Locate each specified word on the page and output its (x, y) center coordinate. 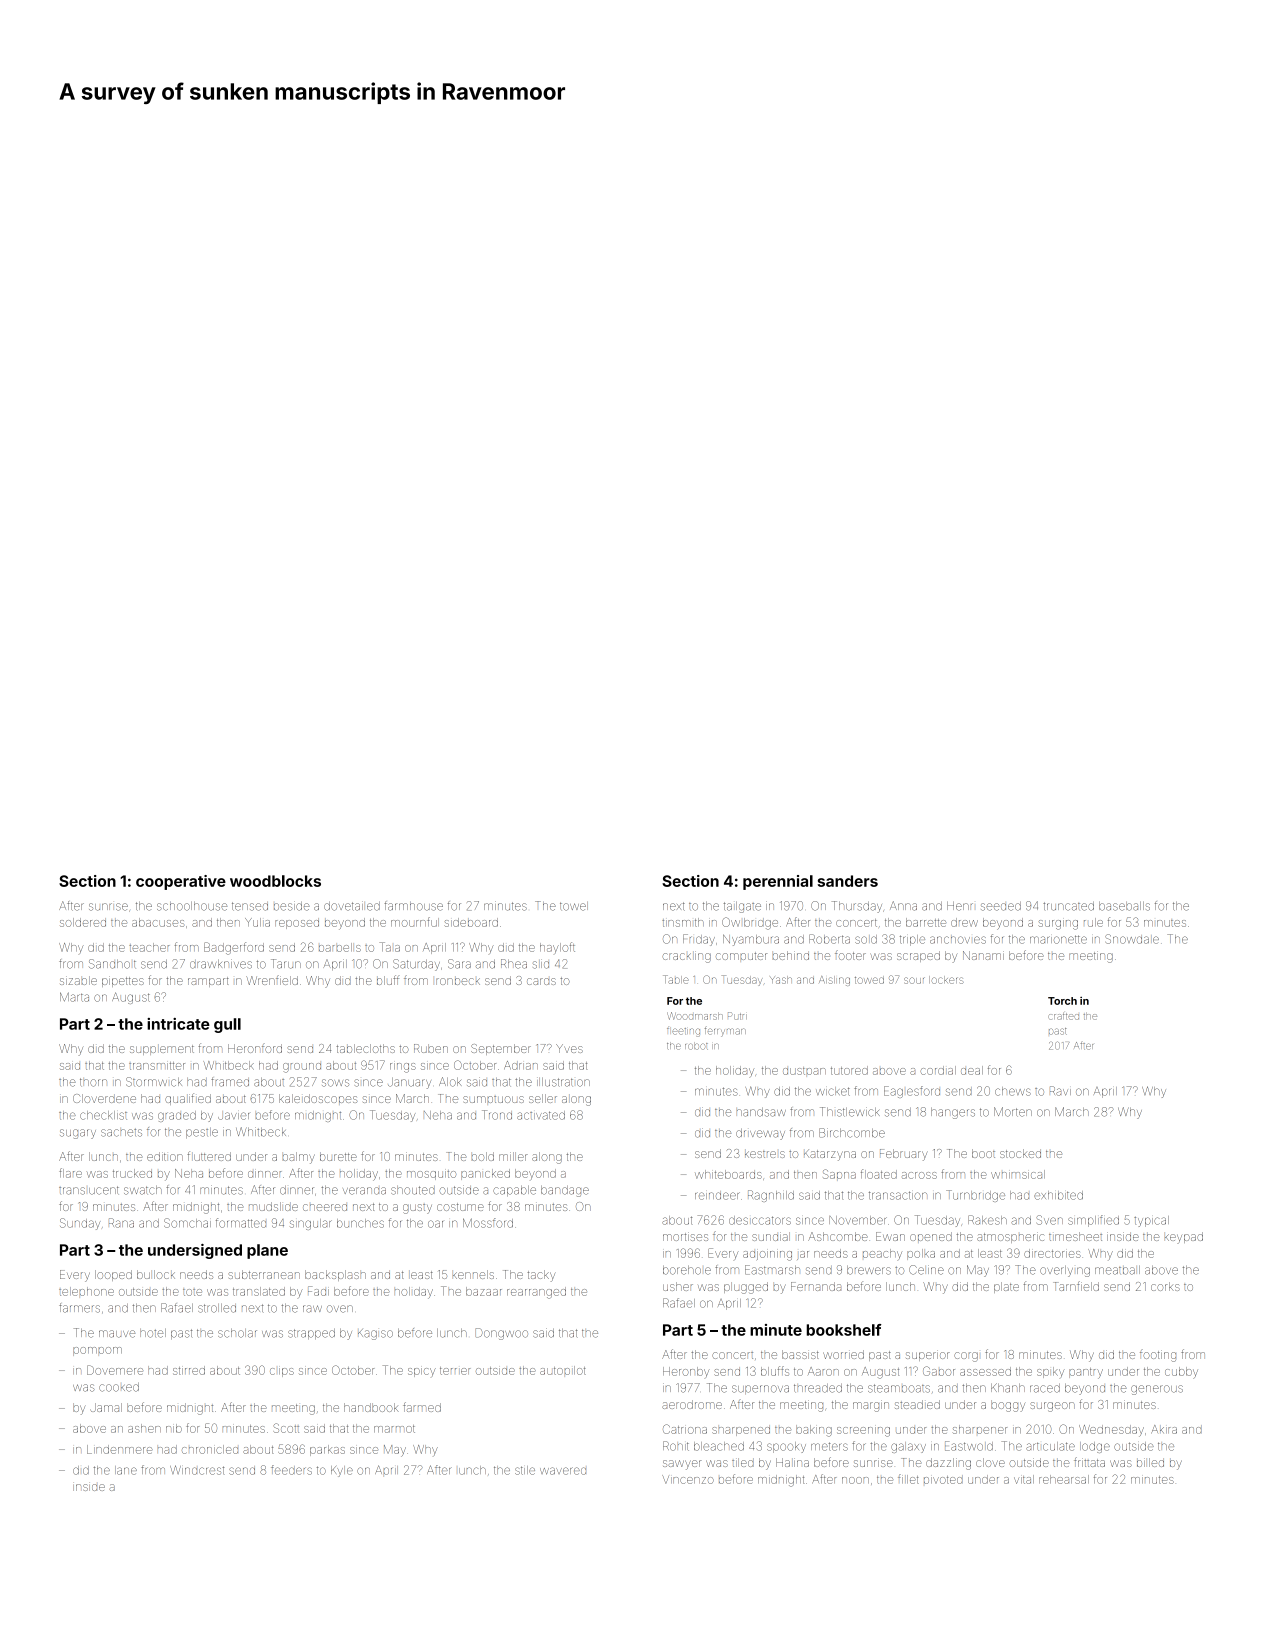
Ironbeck (458, 981)
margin (871, 1406)
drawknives (221, 964)
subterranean (264, 1274)
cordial (938, 1070)
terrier (455, 1371)
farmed (422, 1407)
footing (1158, 1355)
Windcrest (197, 1470)
